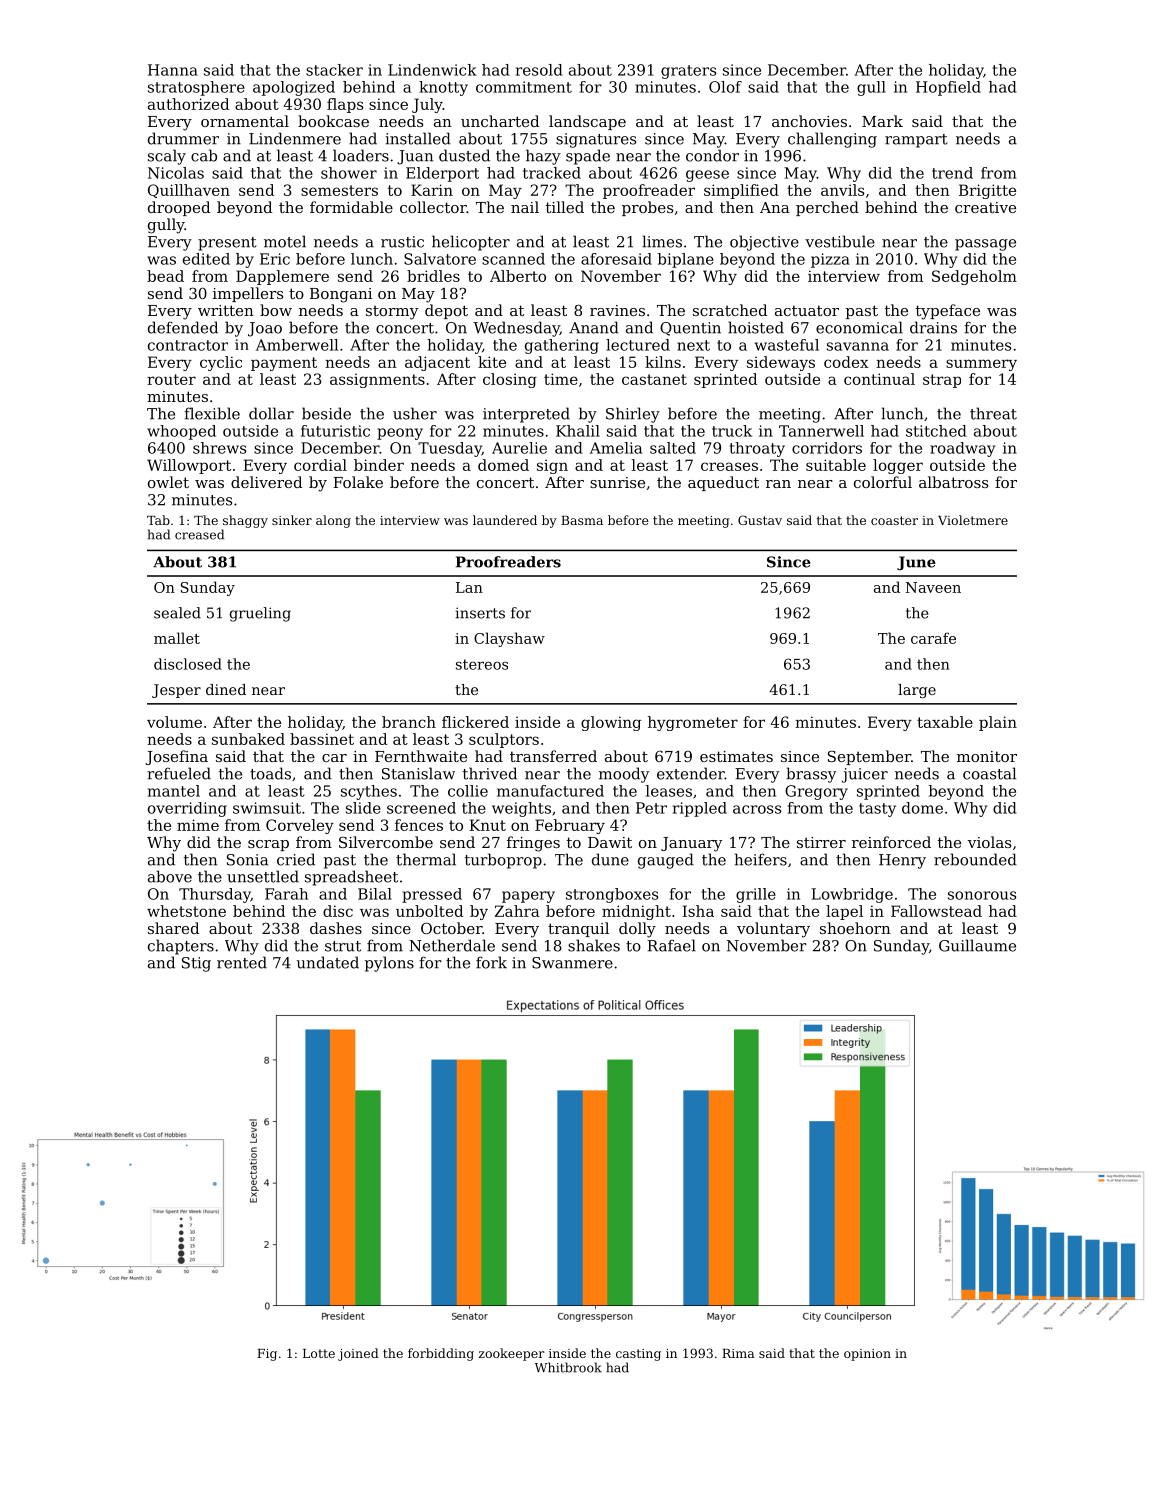  I want to click on Rafael, so click(671, 945).
